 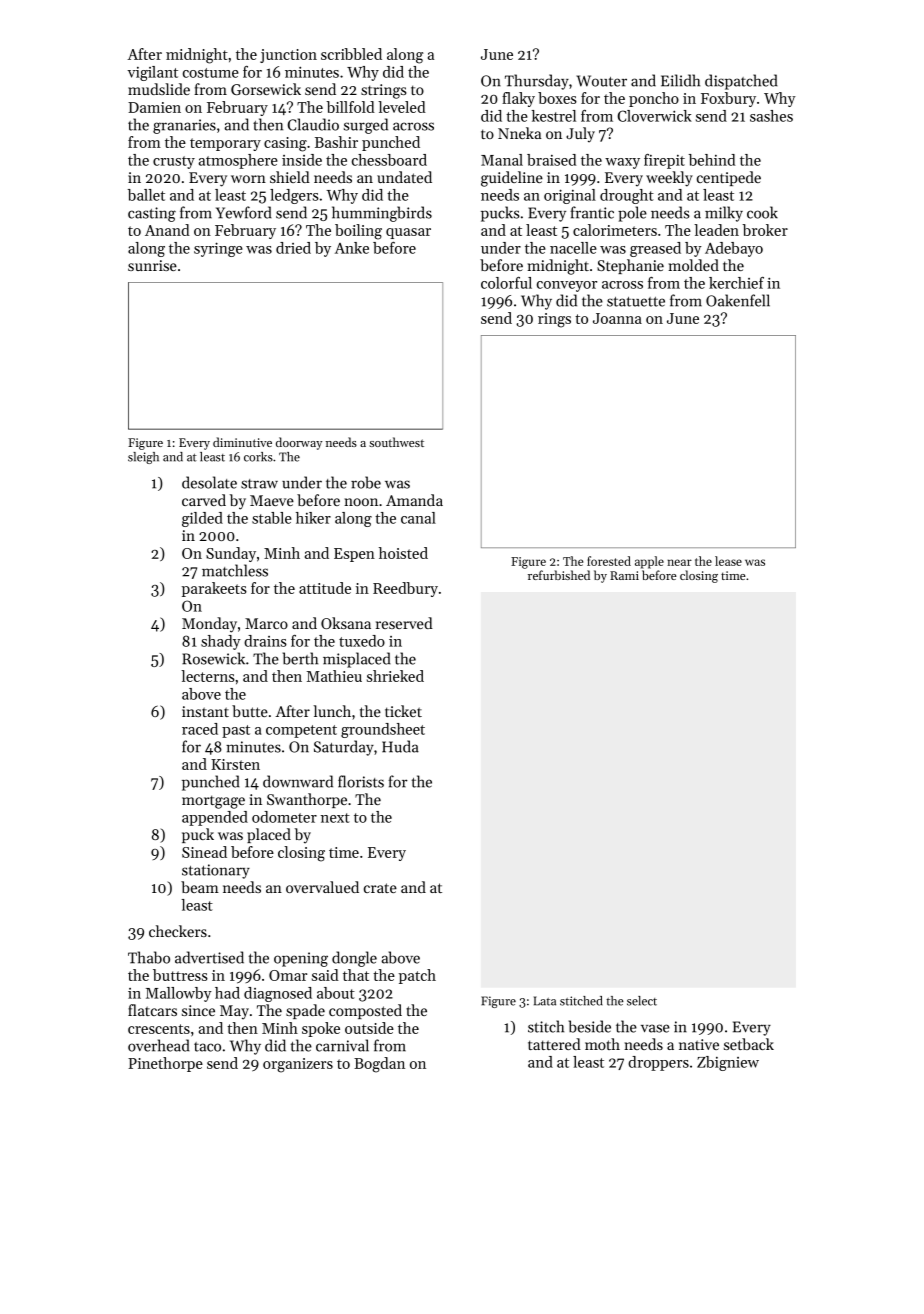 I want to click on ticket, so click(x=403, y=711).
